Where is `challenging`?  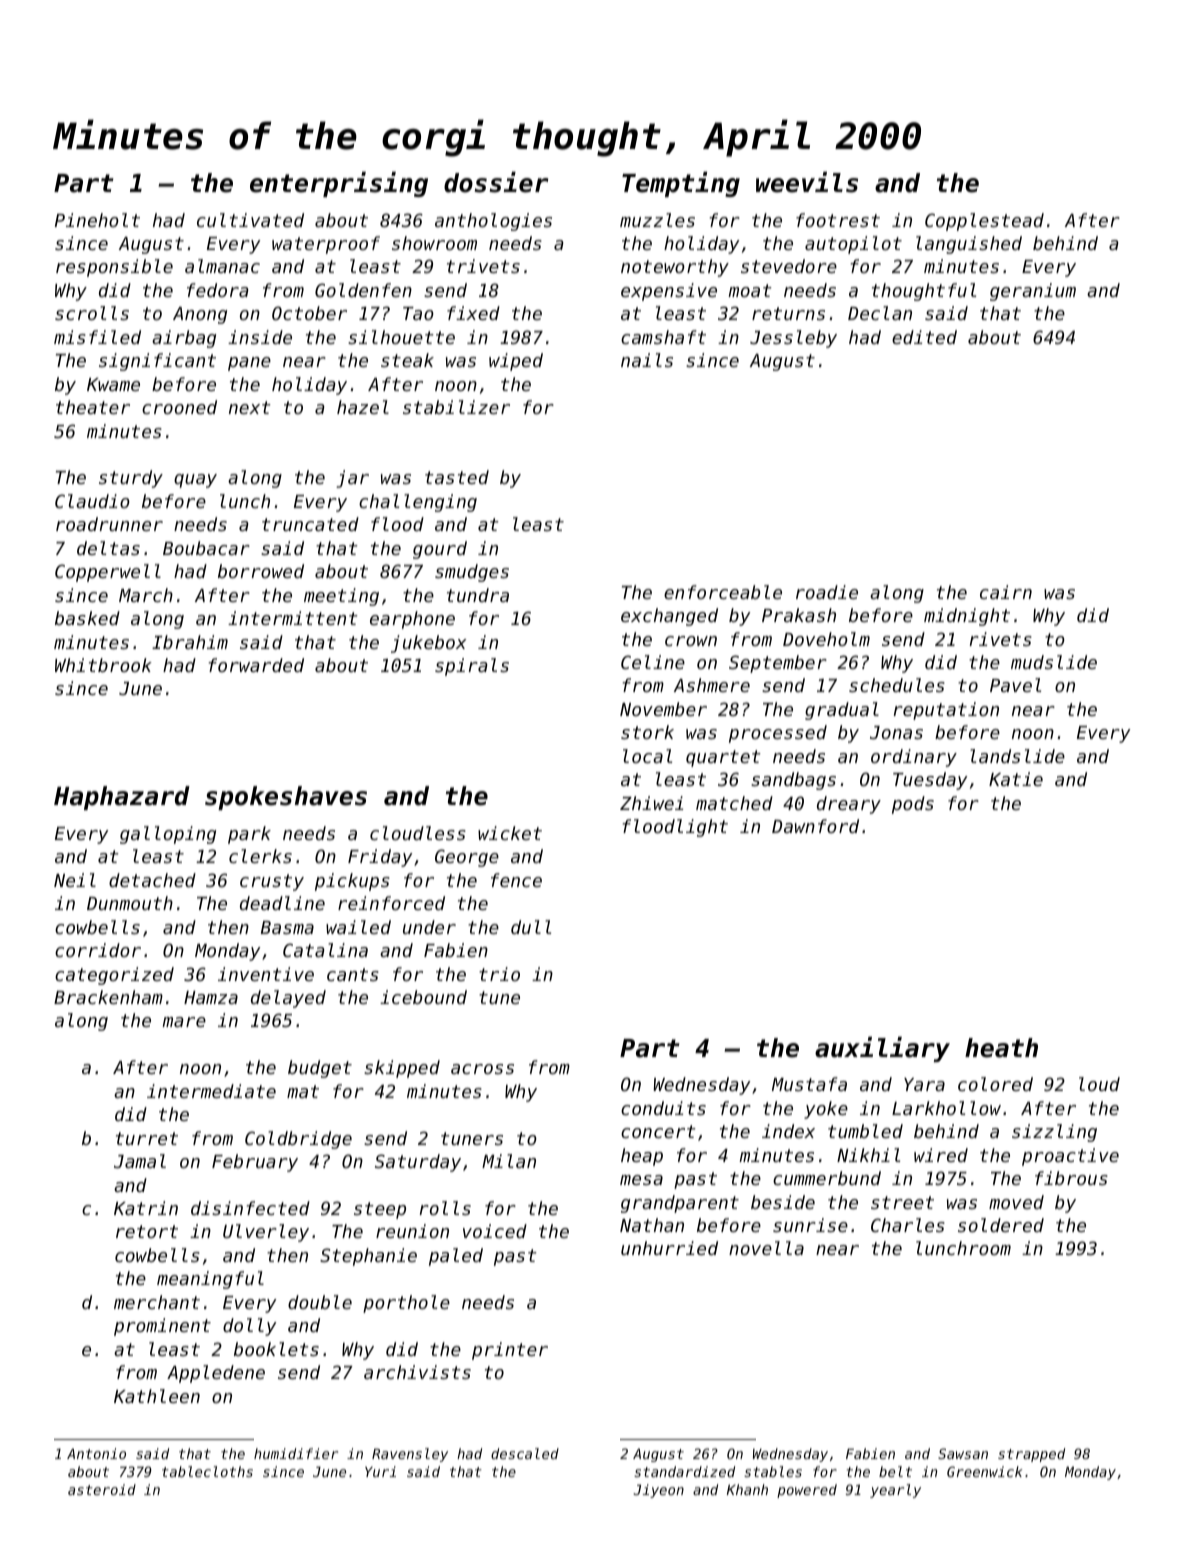
challenging is located at coordinates (418, 503).
